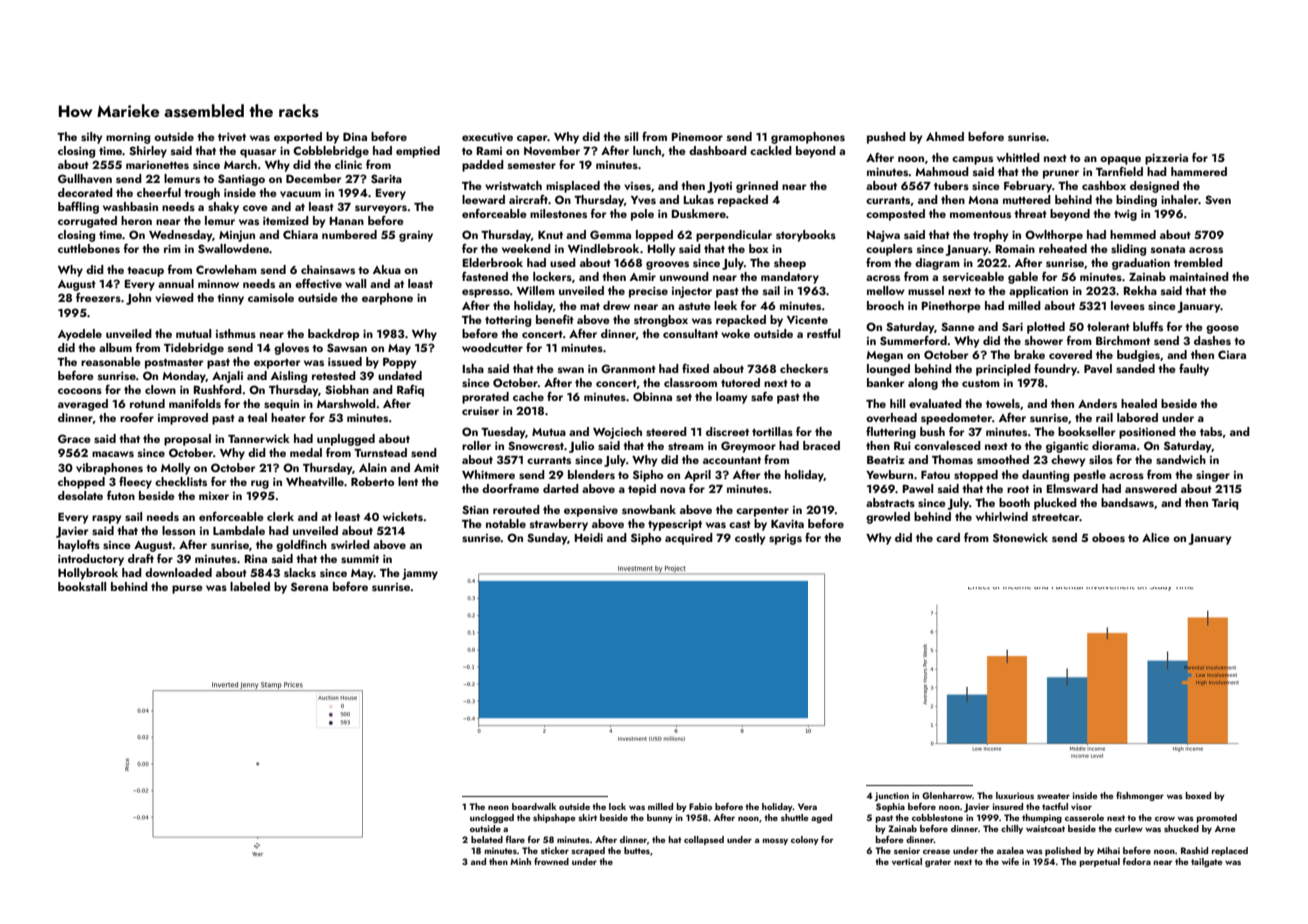 The height and width of the screenshot is (924, 1308). I want to click on Serena, so click(309, 586).
